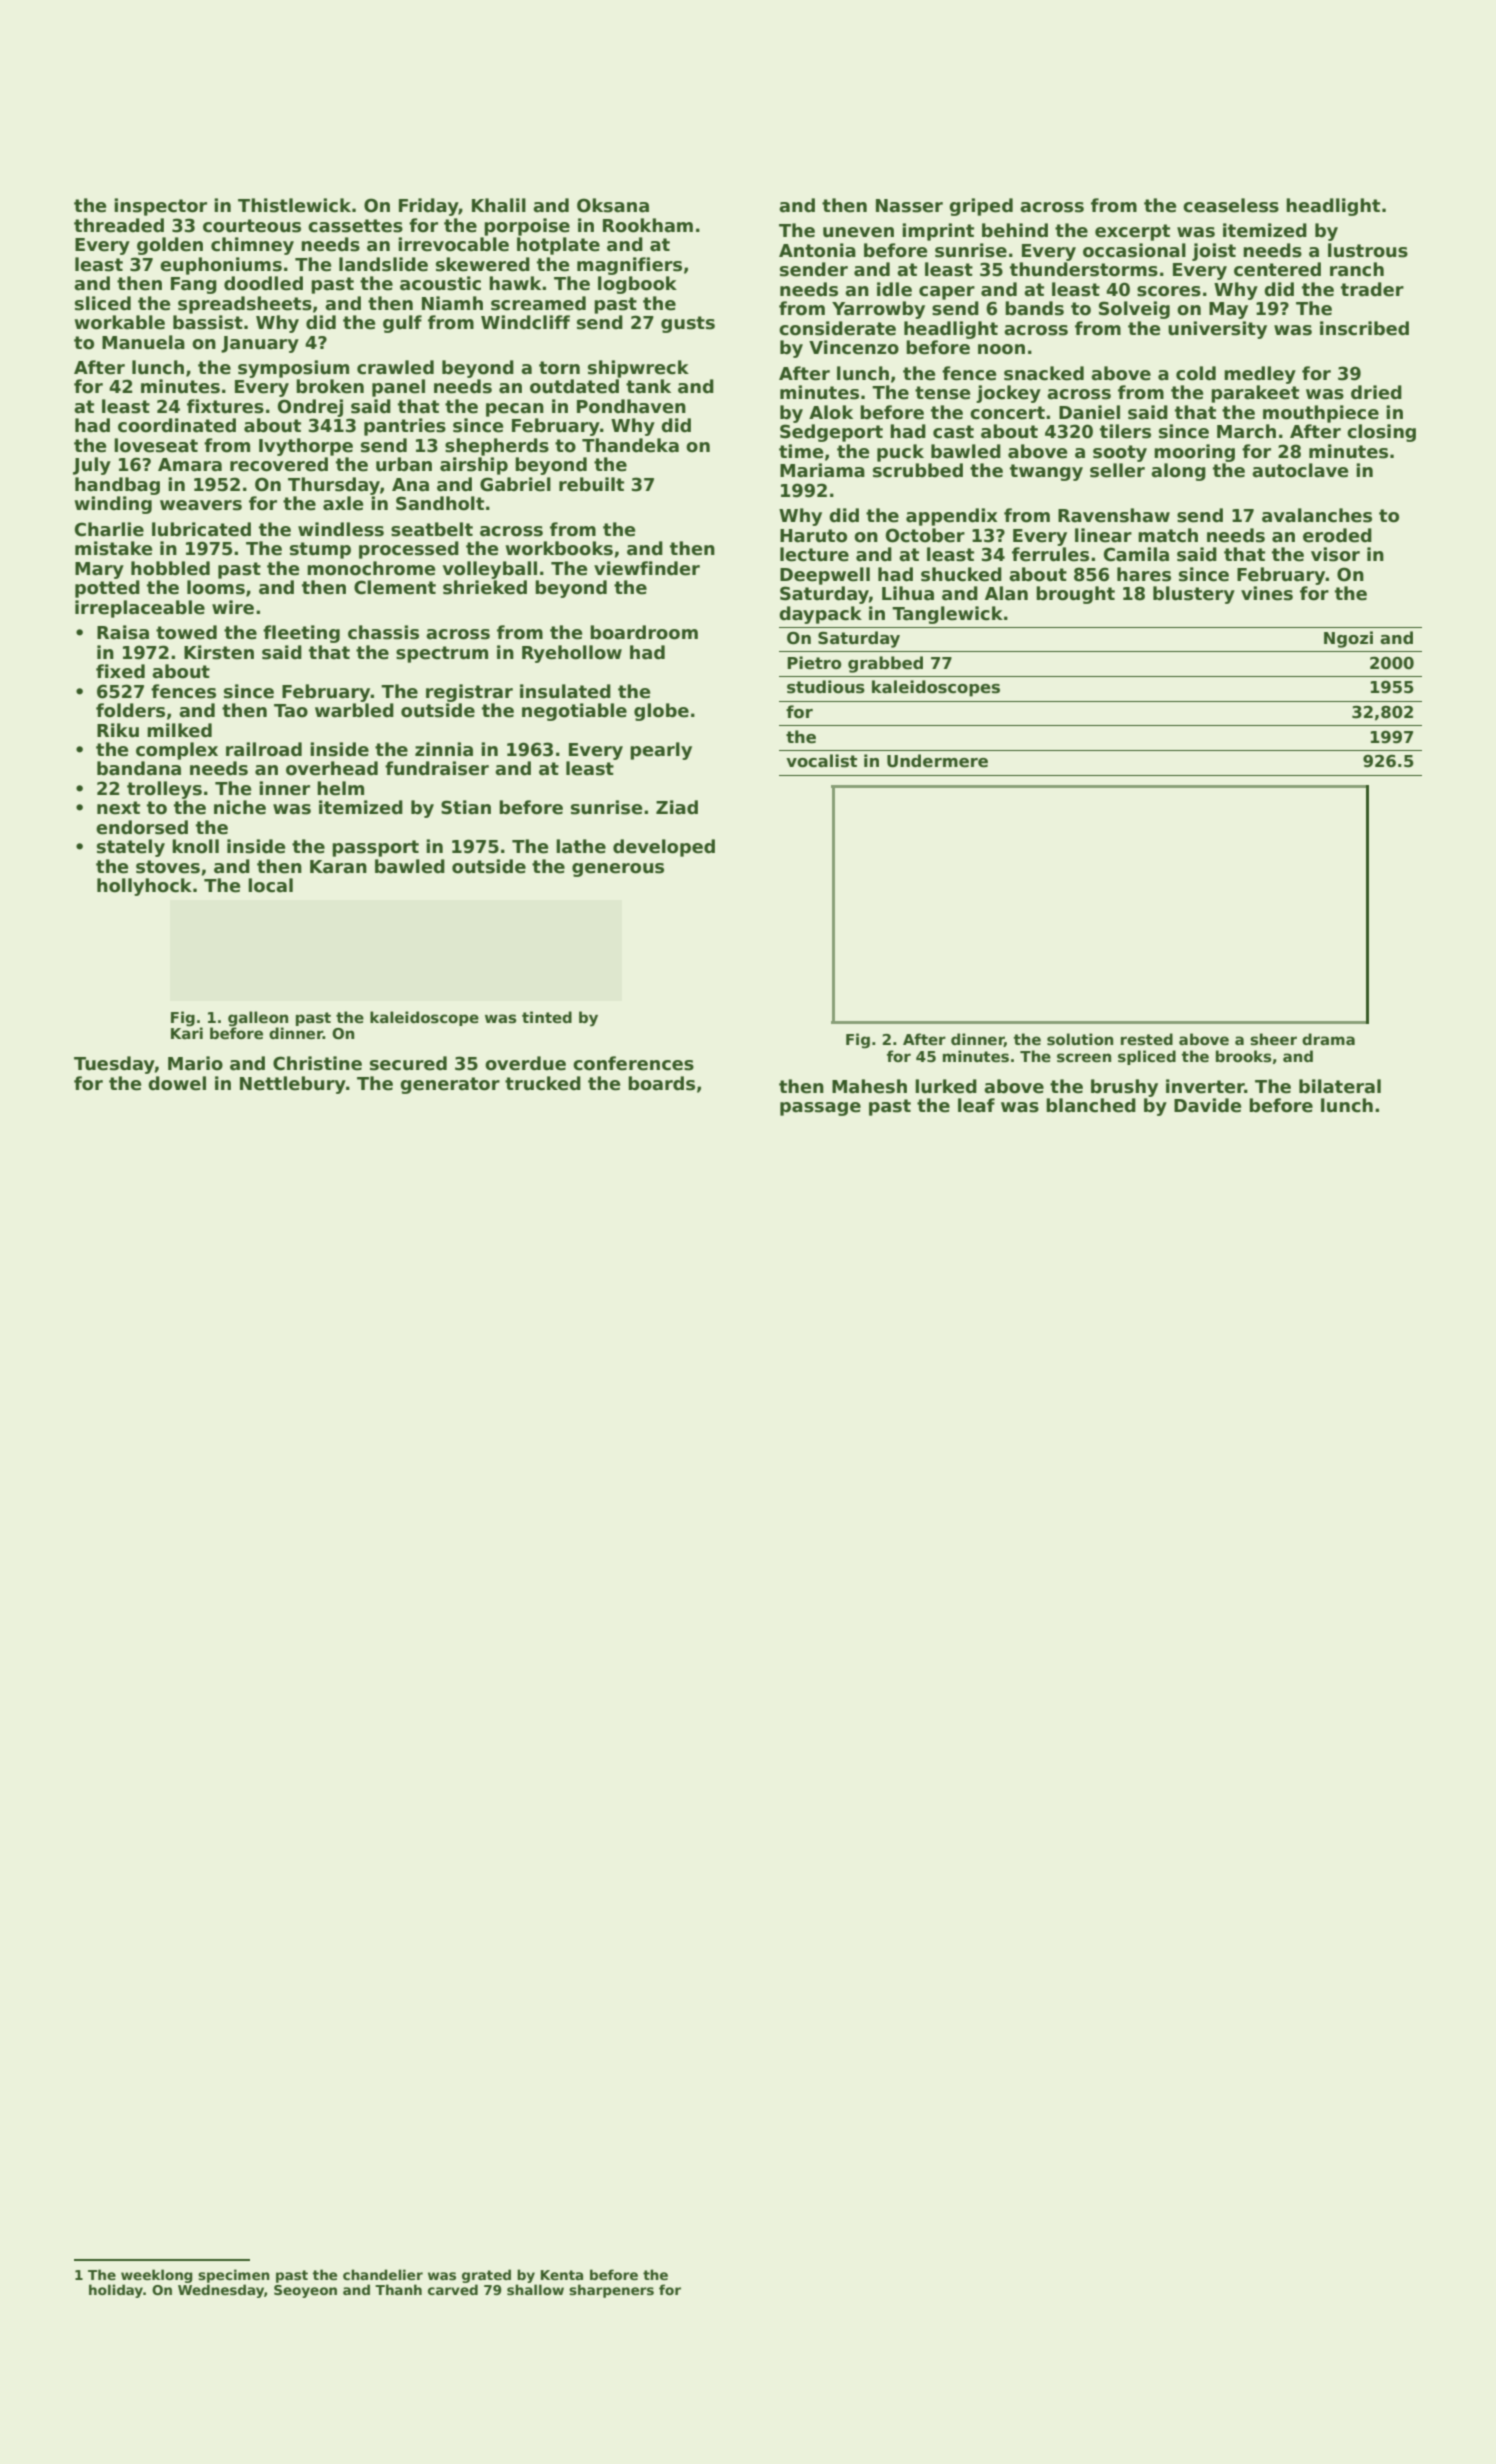 This image has height=2464, width=1496. Describe the element at coordinates (1207, 1105) in the image. I see `Davide` at that location.
